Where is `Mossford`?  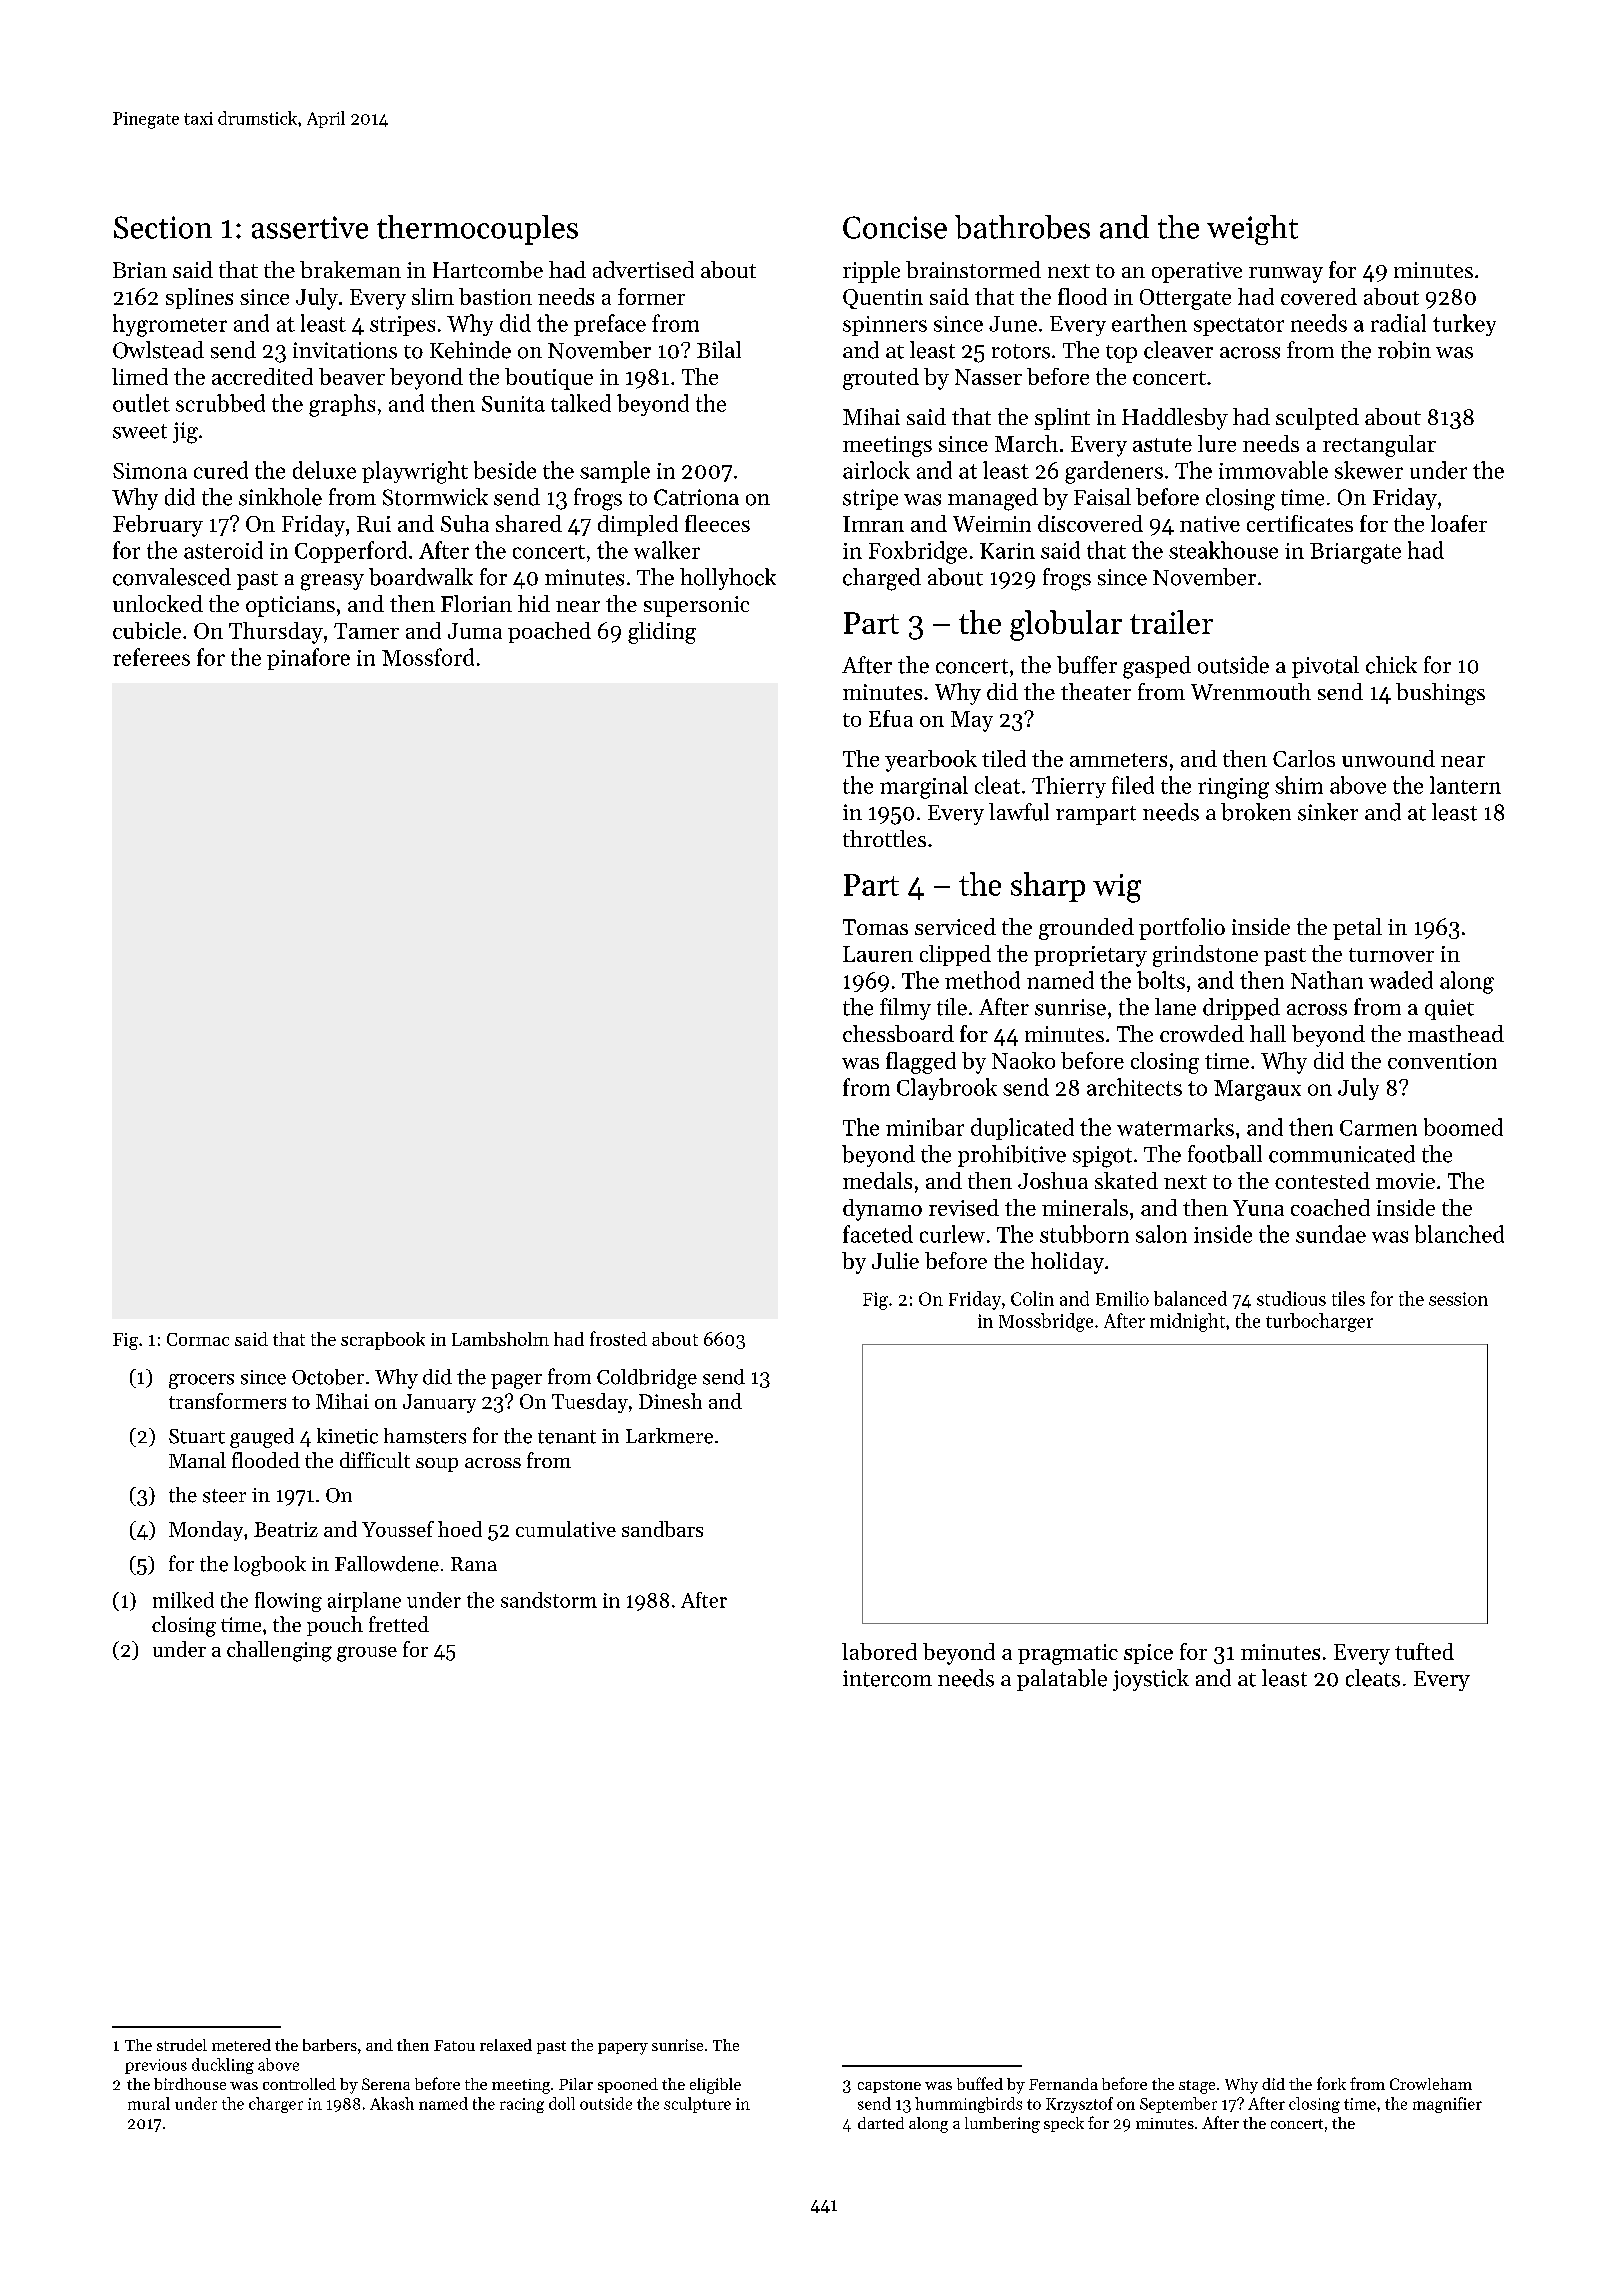 Mossford is located at coordinates (428, 657).
